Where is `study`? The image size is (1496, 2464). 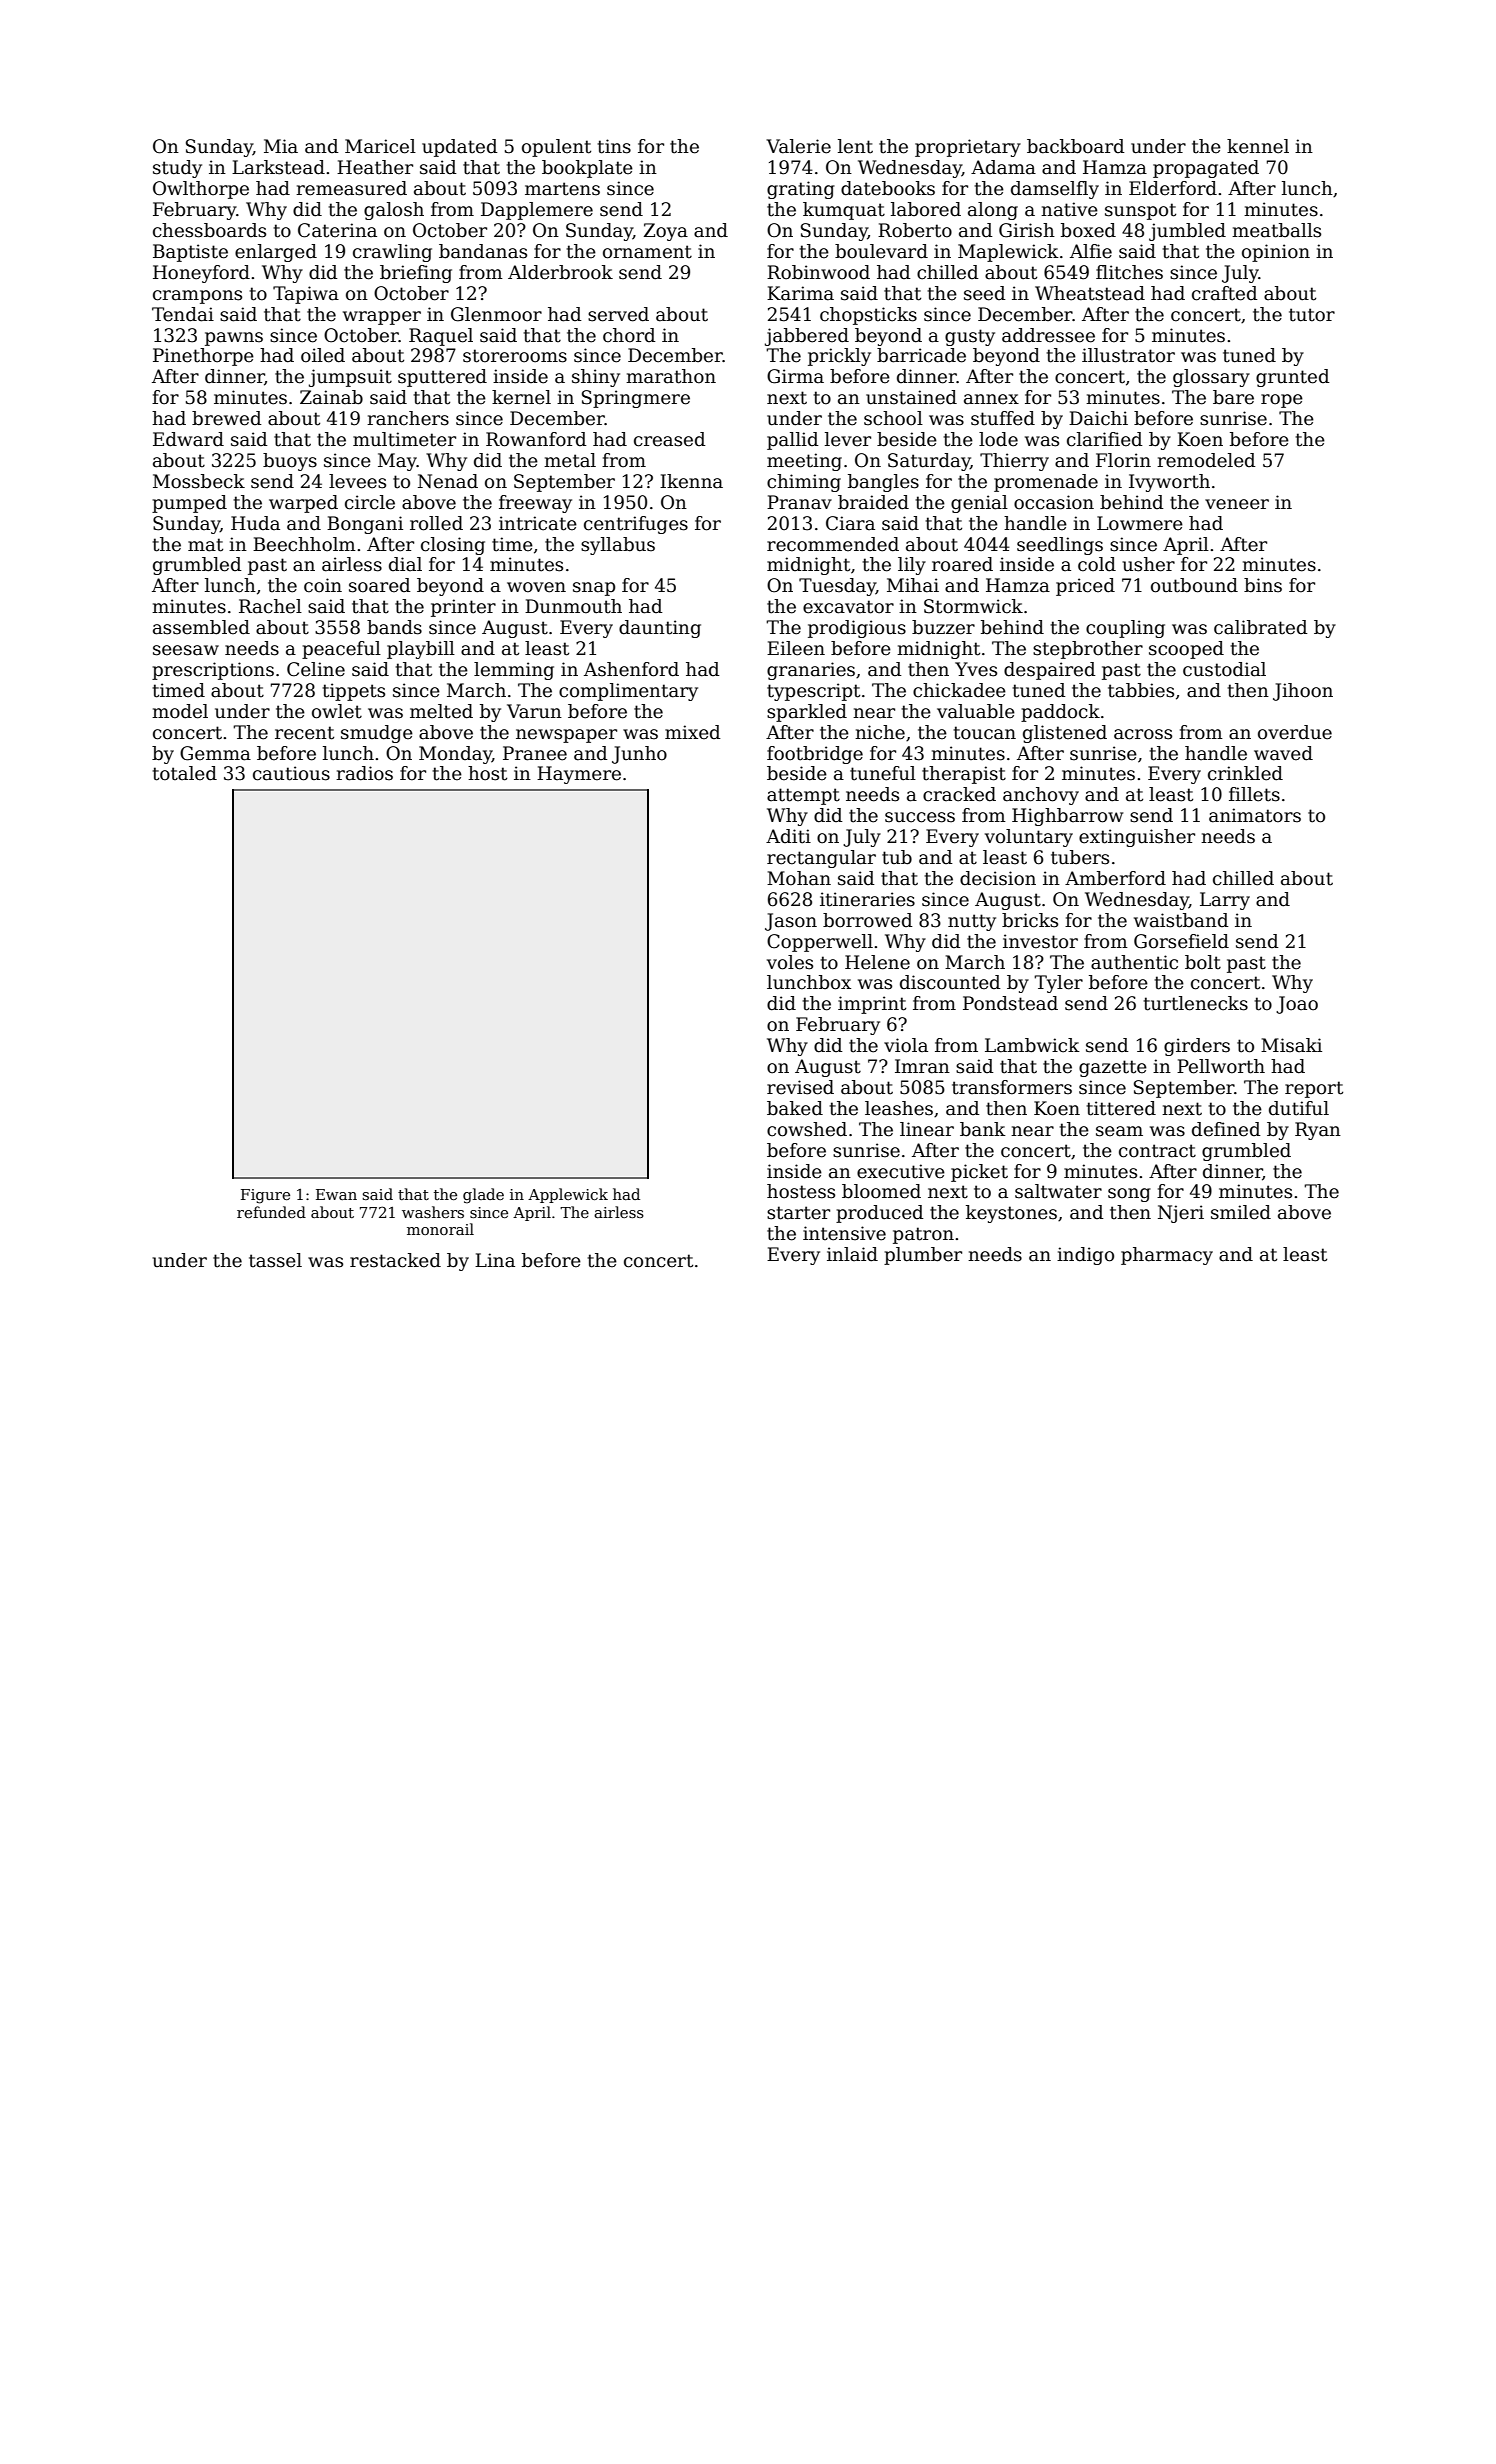
study is located at coordinates (177, 169).
